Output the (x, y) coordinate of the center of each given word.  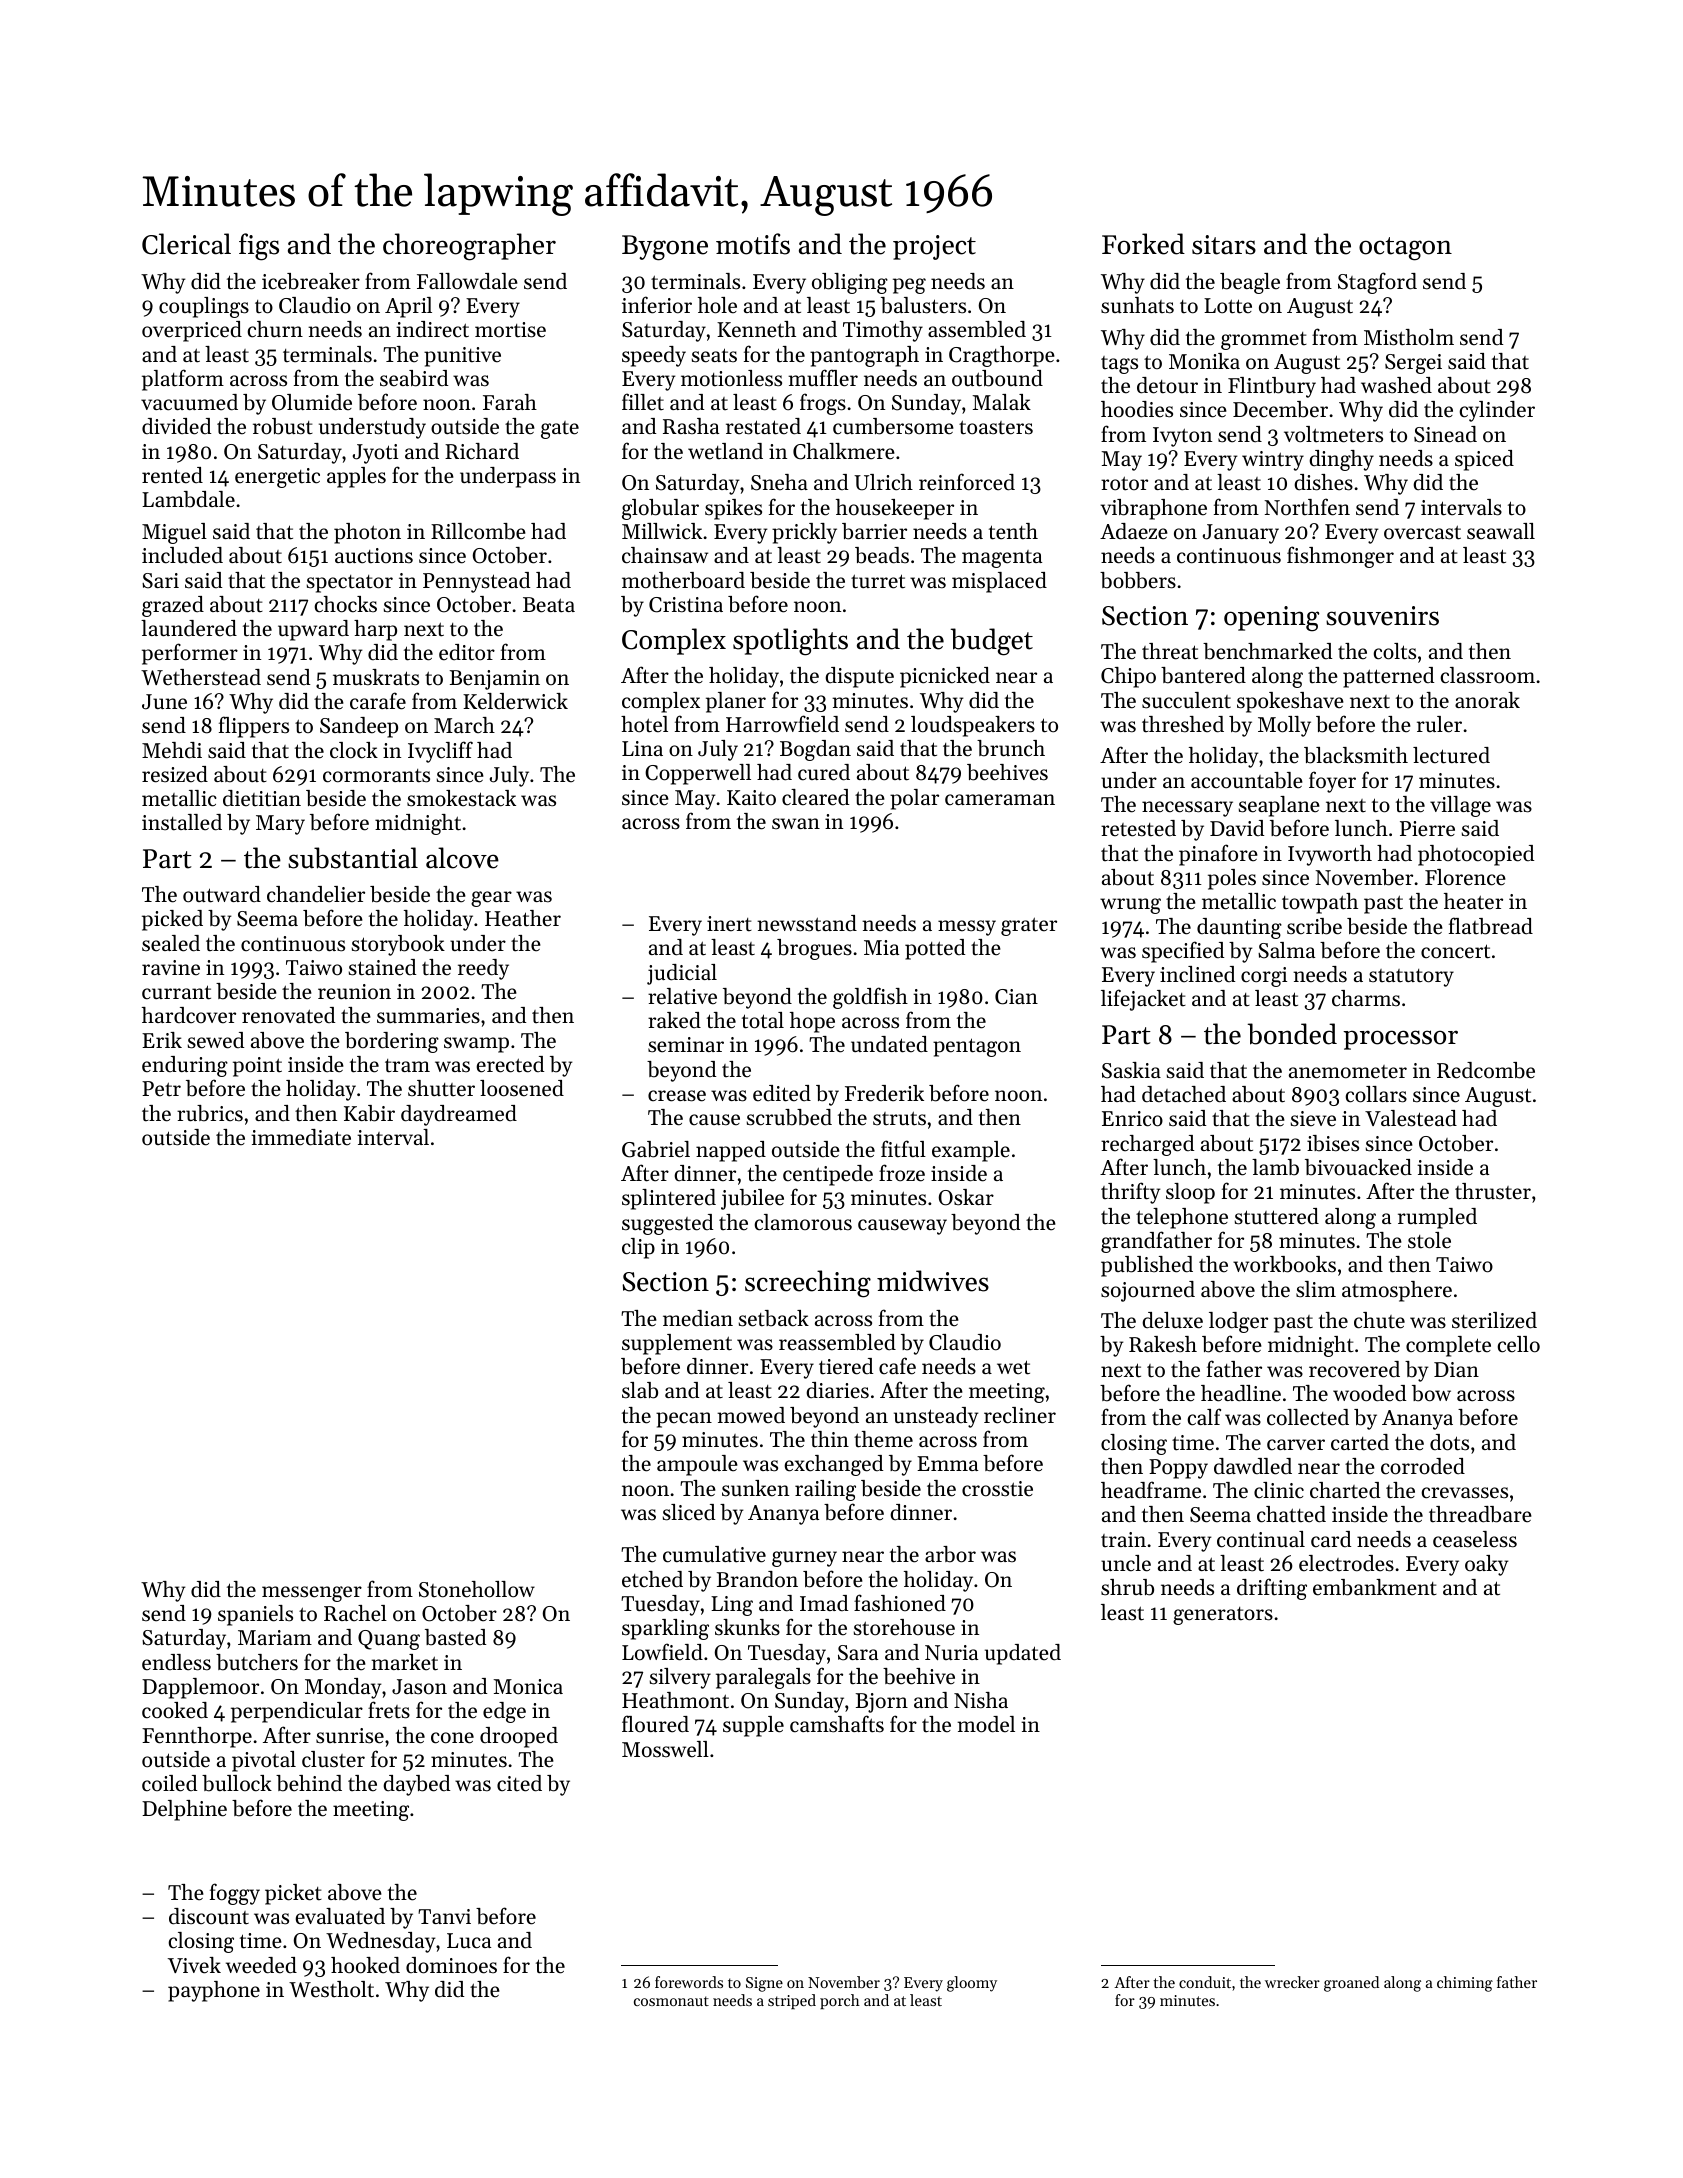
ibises (1333, 1143)
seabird (414, 378)
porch (840, 2001)
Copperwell (698, 774)
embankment (1375, 1587)
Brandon (757, 1579)
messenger (312, 1594)
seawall (1501, 531)
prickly (804, 533)
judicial (682, 974)
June (164, 702)
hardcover (189, 1015)
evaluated (340, 1916)
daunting (1239, 928)
